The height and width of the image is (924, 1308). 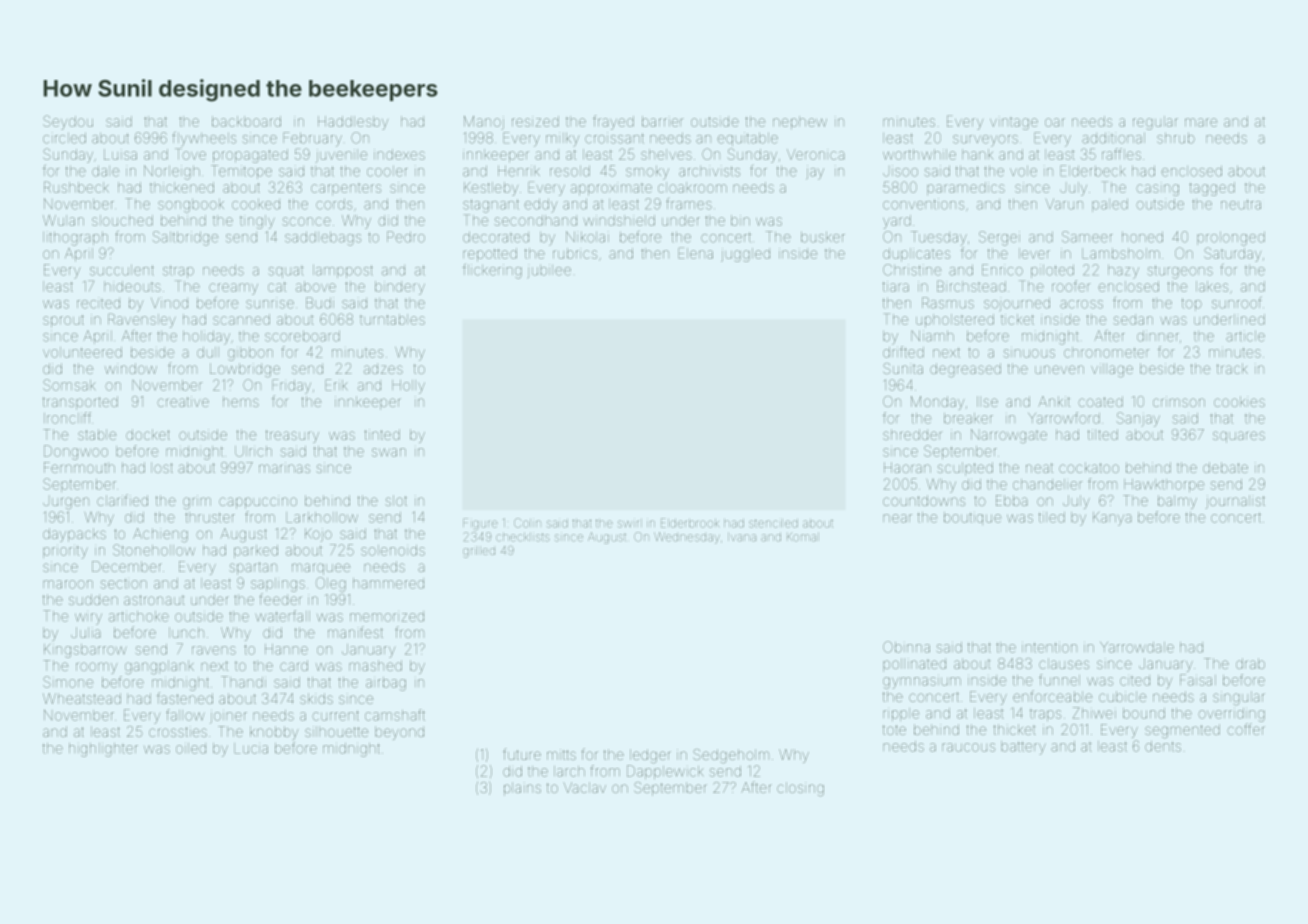 I want to click on mitts, so click(x=561, y=754).
